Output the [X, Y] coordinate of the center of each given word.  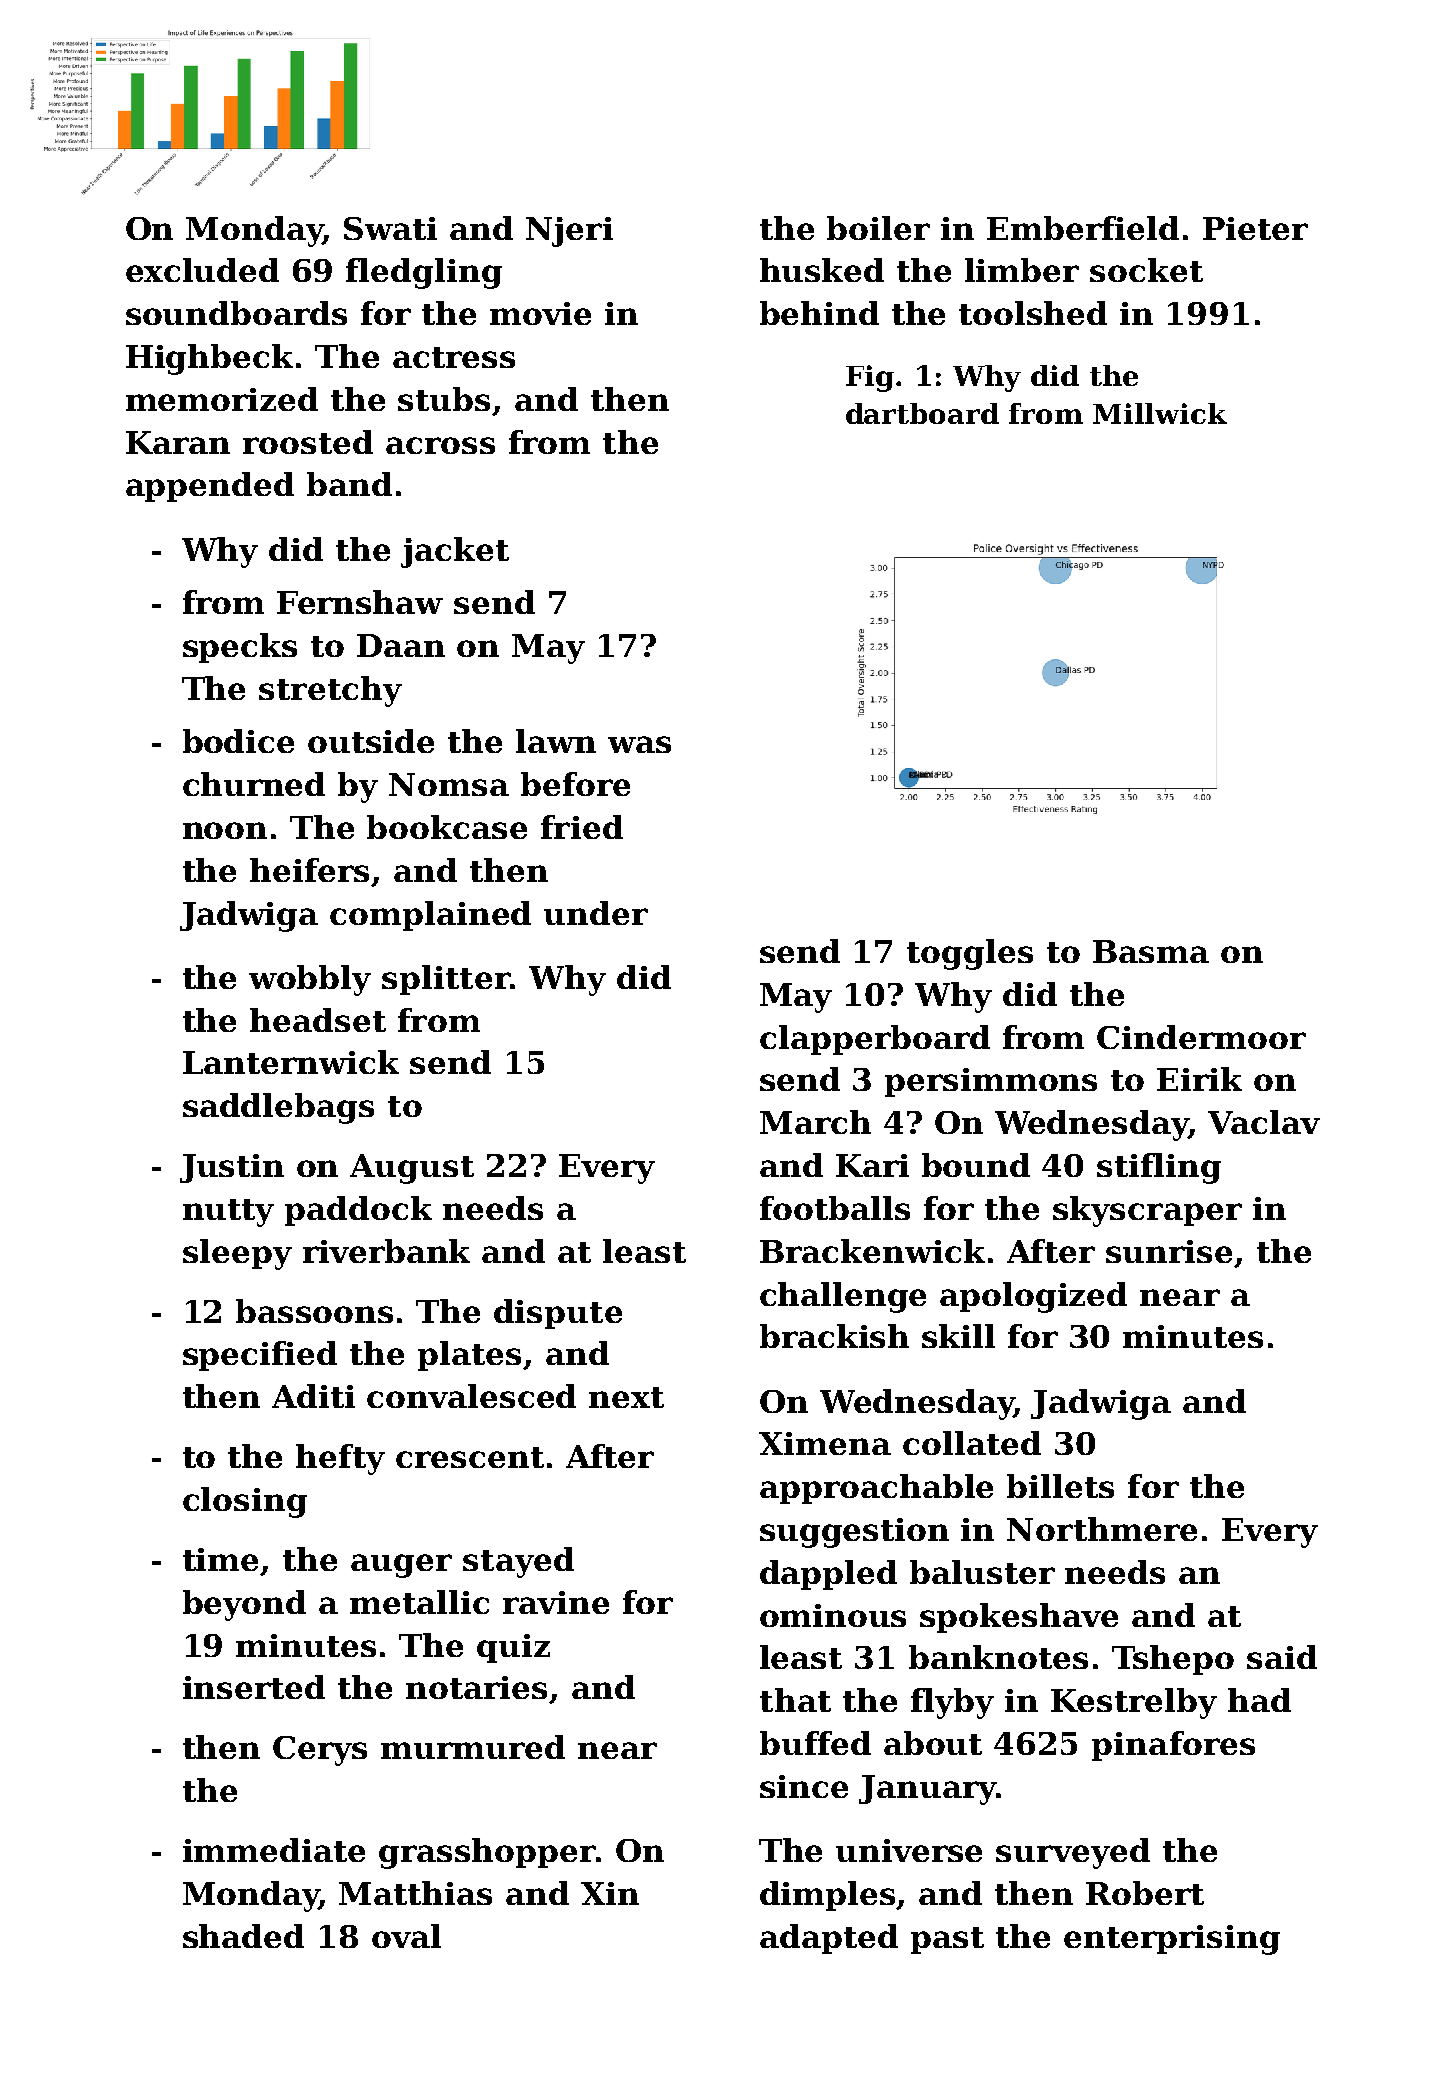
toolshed [1033, 313]
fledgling [424, 273]
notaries [476, 1687]
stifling [1159, 1168]
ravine [556, 1602]
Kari [872, 1165]
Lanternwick [291, 1062]
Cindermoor [1201, 1037]
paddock [358, 1211]
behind [819, 313]
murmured [473, 1747]
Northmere [1102, 1529]
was [639, 744]
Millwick [1160, 413]
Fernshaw [360, 602]
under [596, 913]
